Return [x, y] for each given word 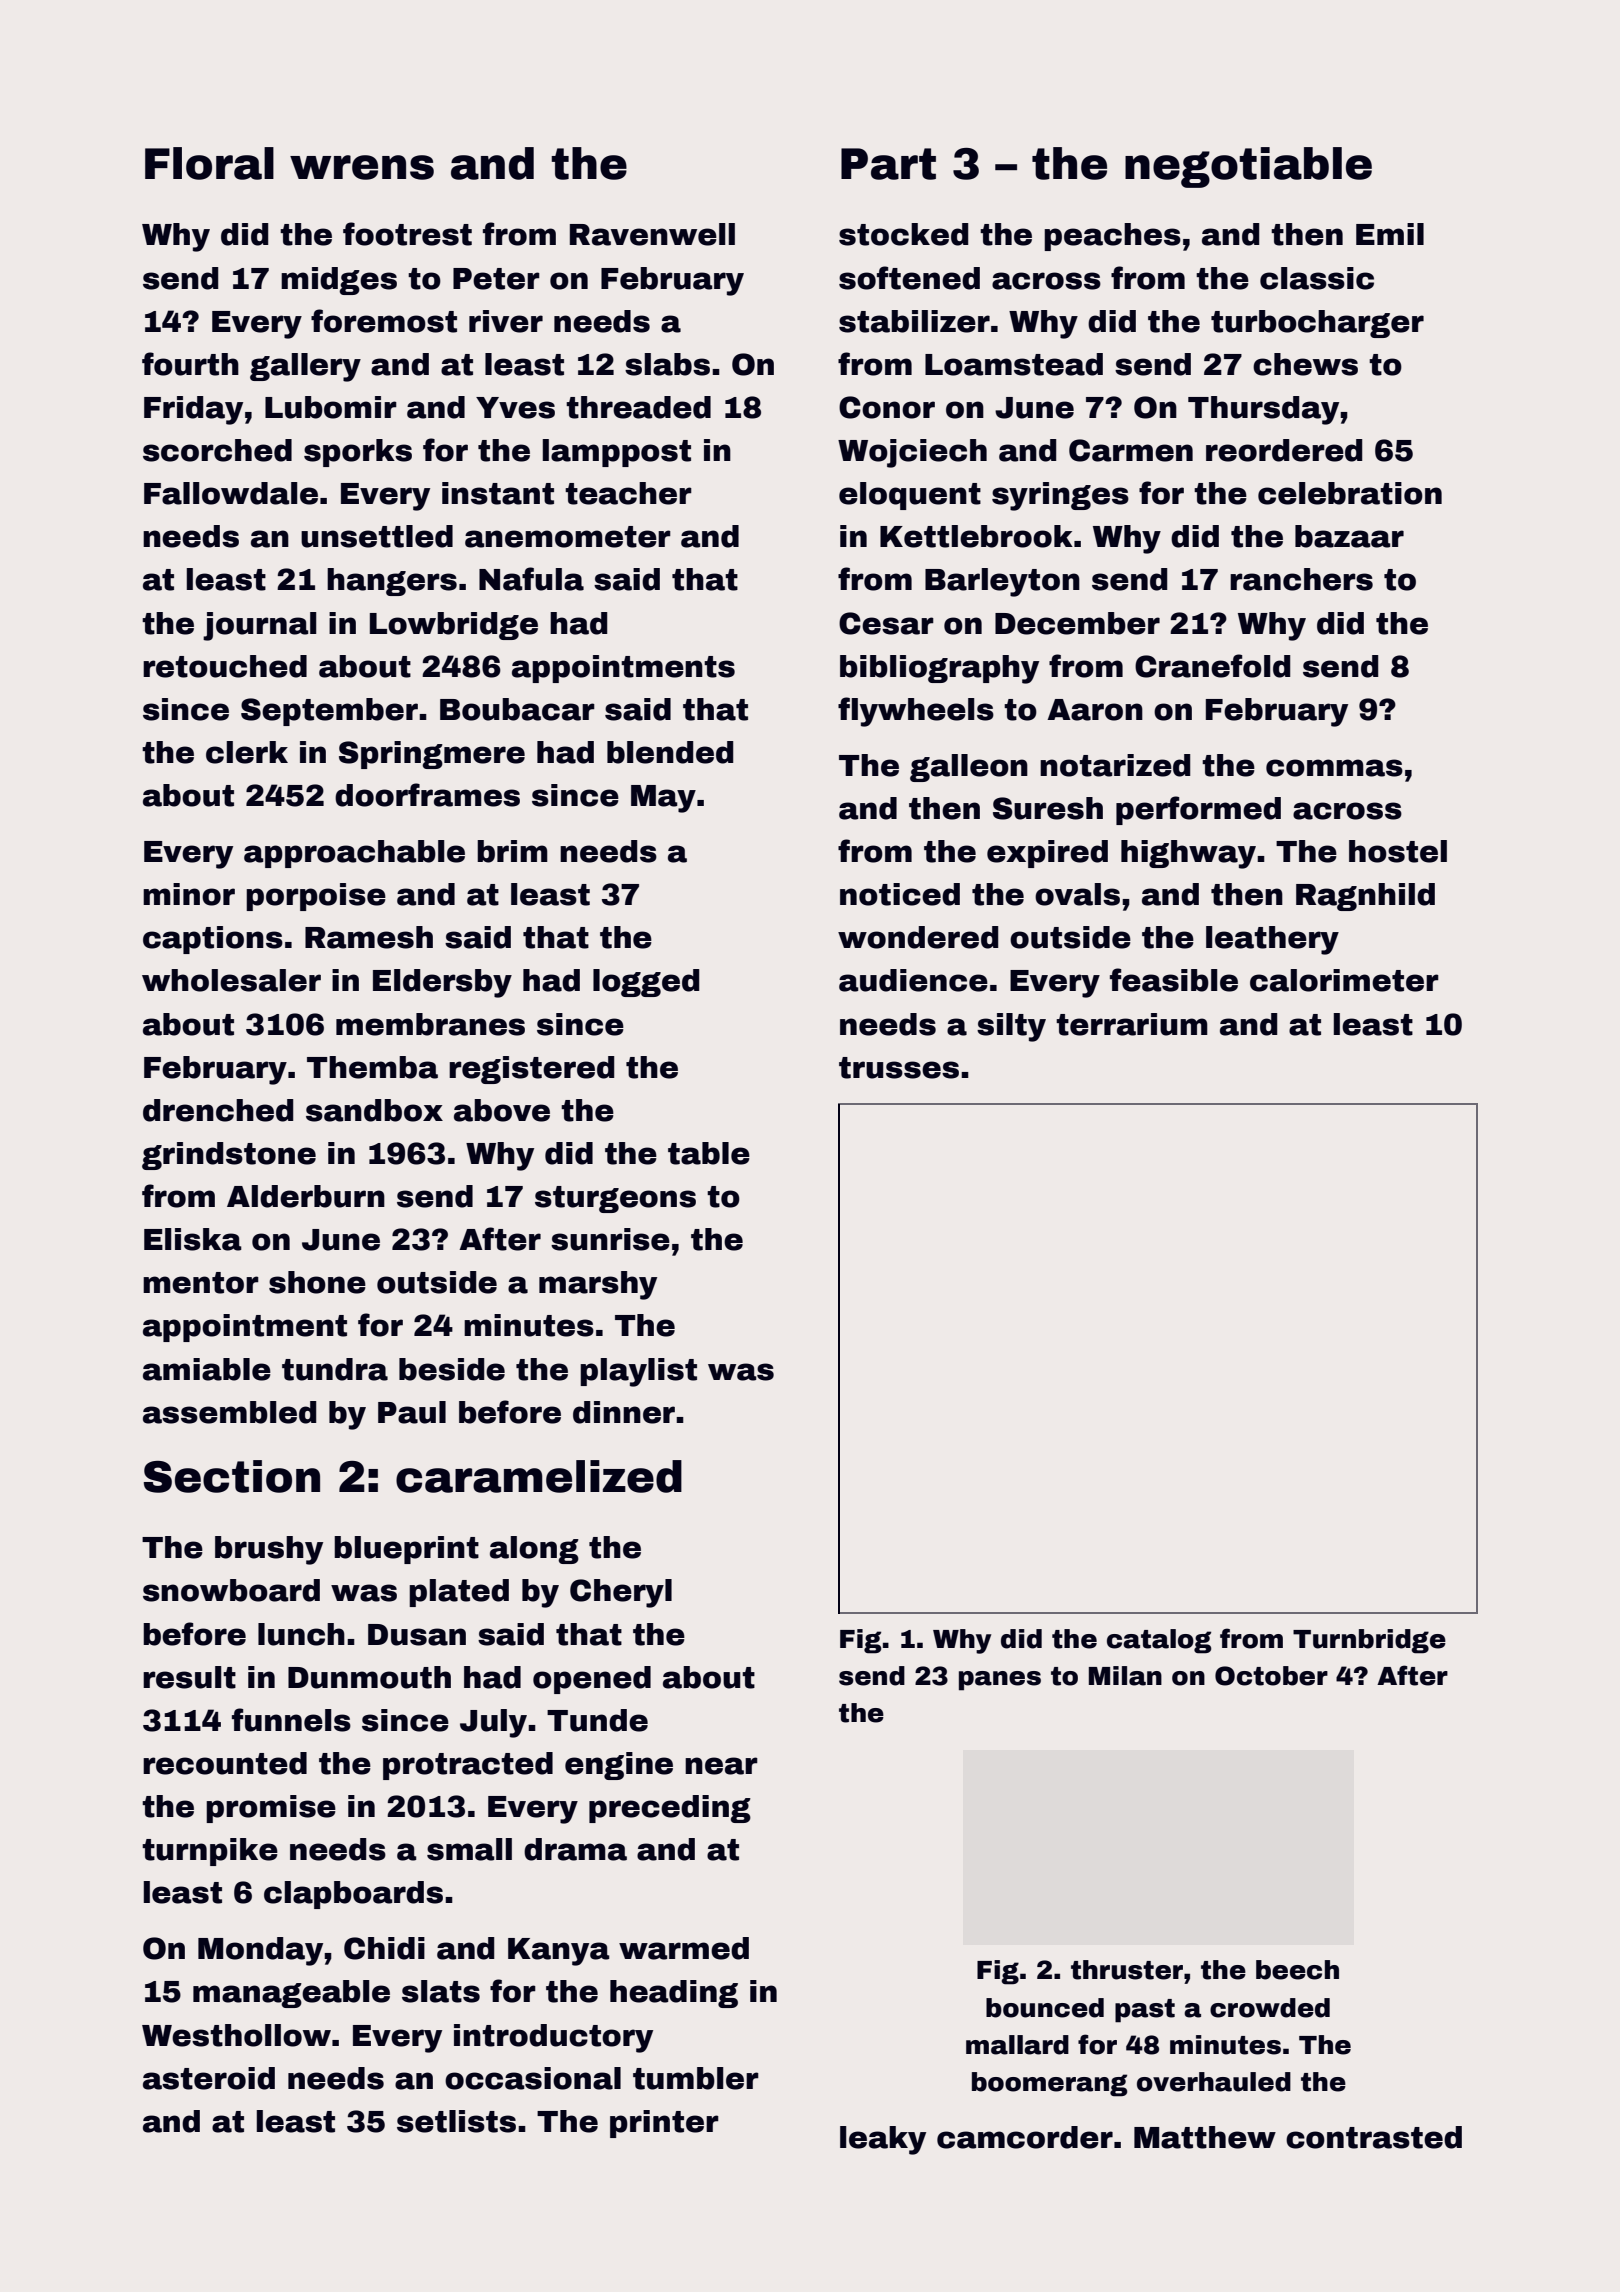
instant [498, 493]
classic [1317, 278]
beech [1297, 1970]
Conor [887, 407]
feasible [1174, 980]
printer [664, 2124]
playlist [638, 1372]
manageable [291, 1994]
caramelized [539, 1476]
